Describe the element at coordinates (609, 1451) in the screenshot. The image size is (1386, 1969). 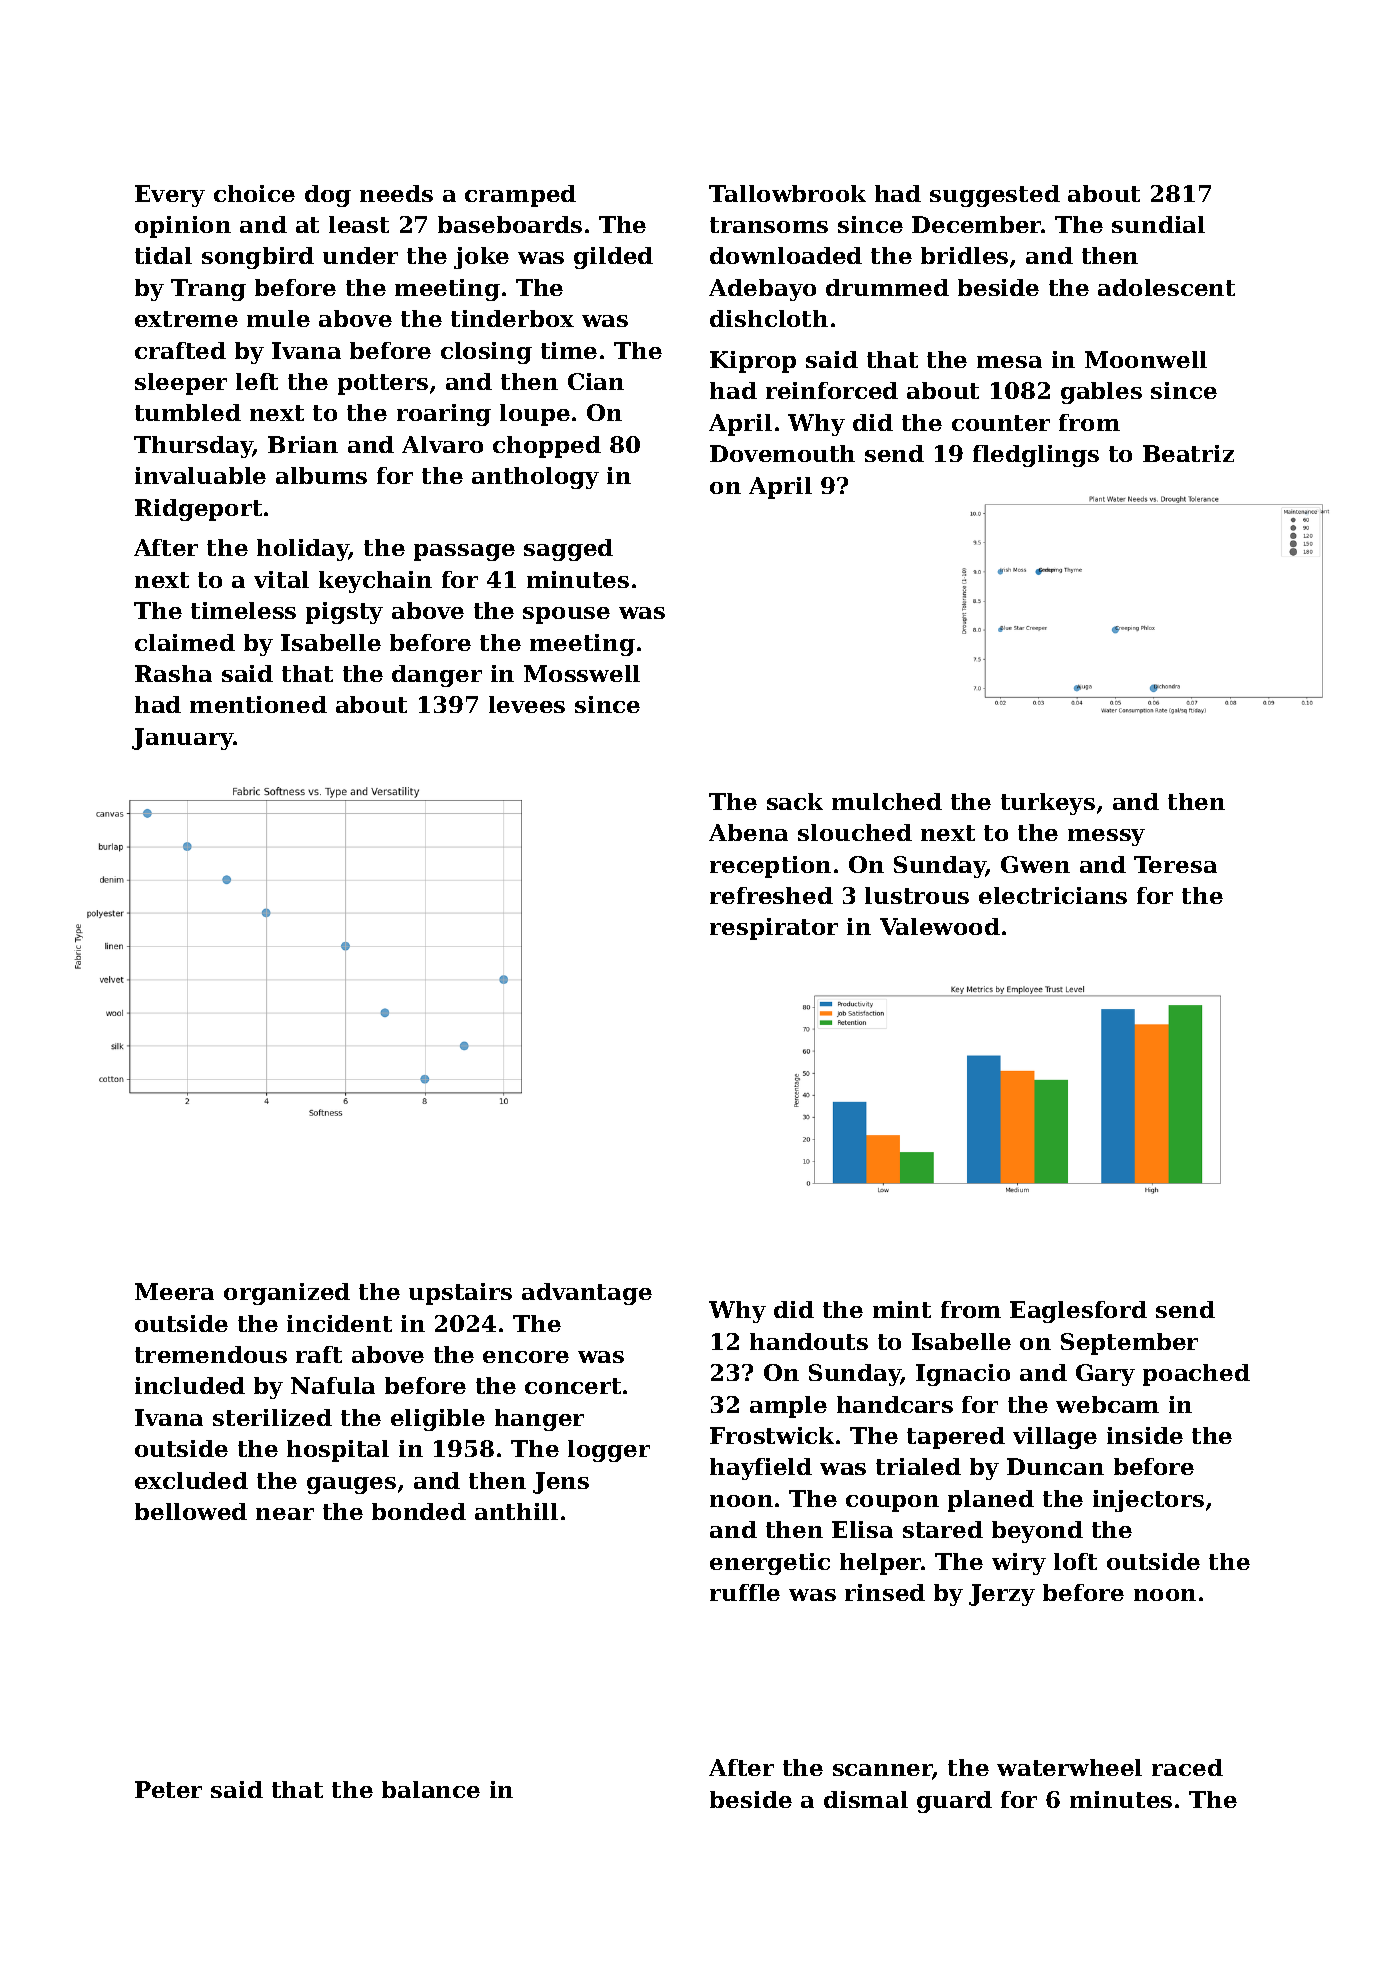
I see `logger` at that location.
